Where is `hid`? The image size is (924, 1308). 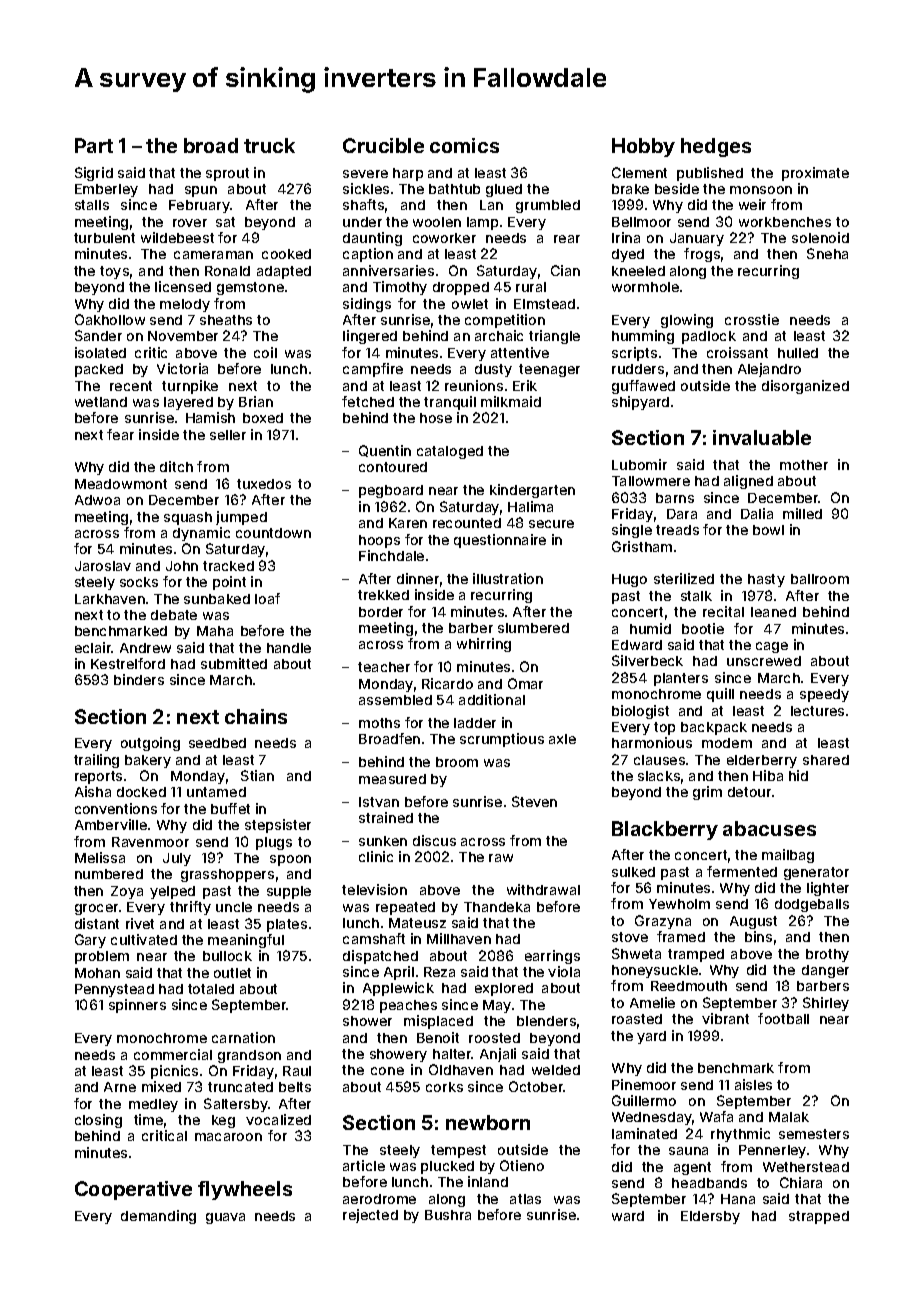 hid is located at coordinates (798, 775).
